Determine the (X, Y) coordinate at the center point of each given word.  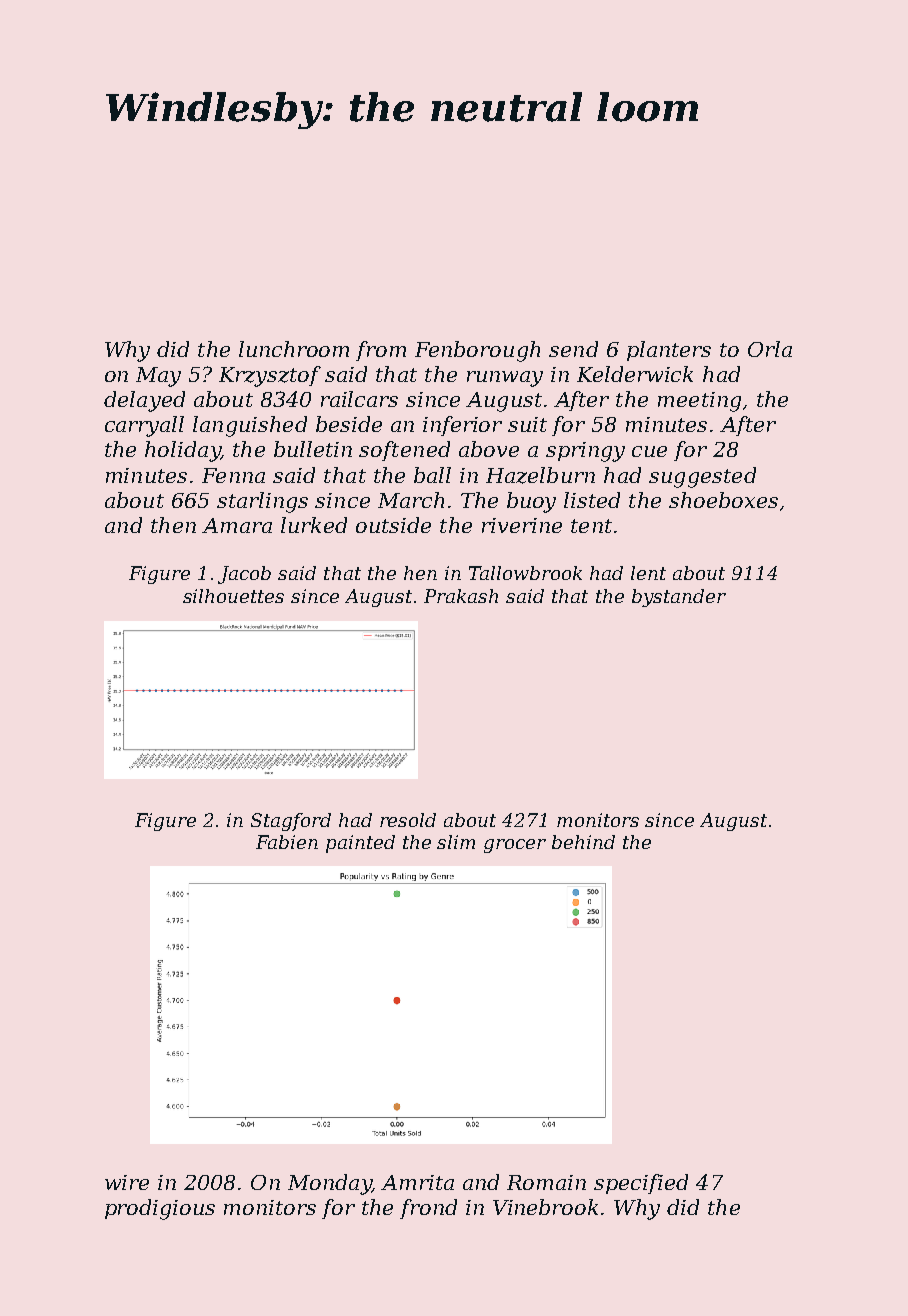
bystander (679, 598)
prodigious (160, 1209)
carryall (144, 426)
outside (393, 525)
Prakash (461, 596)
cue (649, 451)
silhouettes (233, 596)
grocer (515, 846)
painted (360, 844)
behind (583, 842)
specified (641, 1184)
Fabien (287, 842)
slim (456, 842)
